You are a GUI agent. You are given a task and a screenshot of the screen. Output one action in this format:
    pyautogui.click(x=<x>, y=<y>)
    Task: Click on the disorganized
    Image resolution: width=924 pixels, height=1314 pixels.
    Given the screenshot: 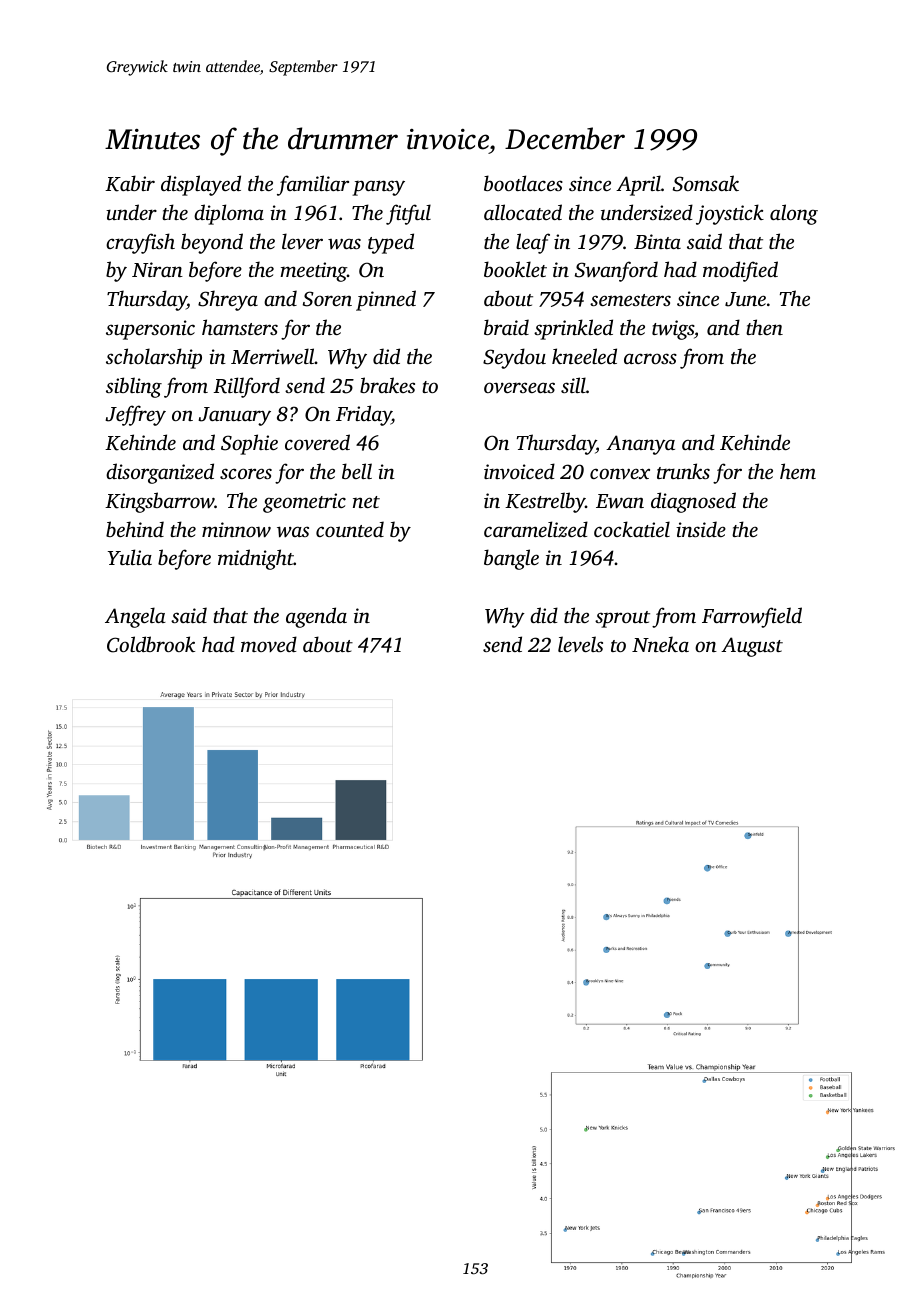 What is the action you would take?
    pyautogui.click(x=160, y=473)
